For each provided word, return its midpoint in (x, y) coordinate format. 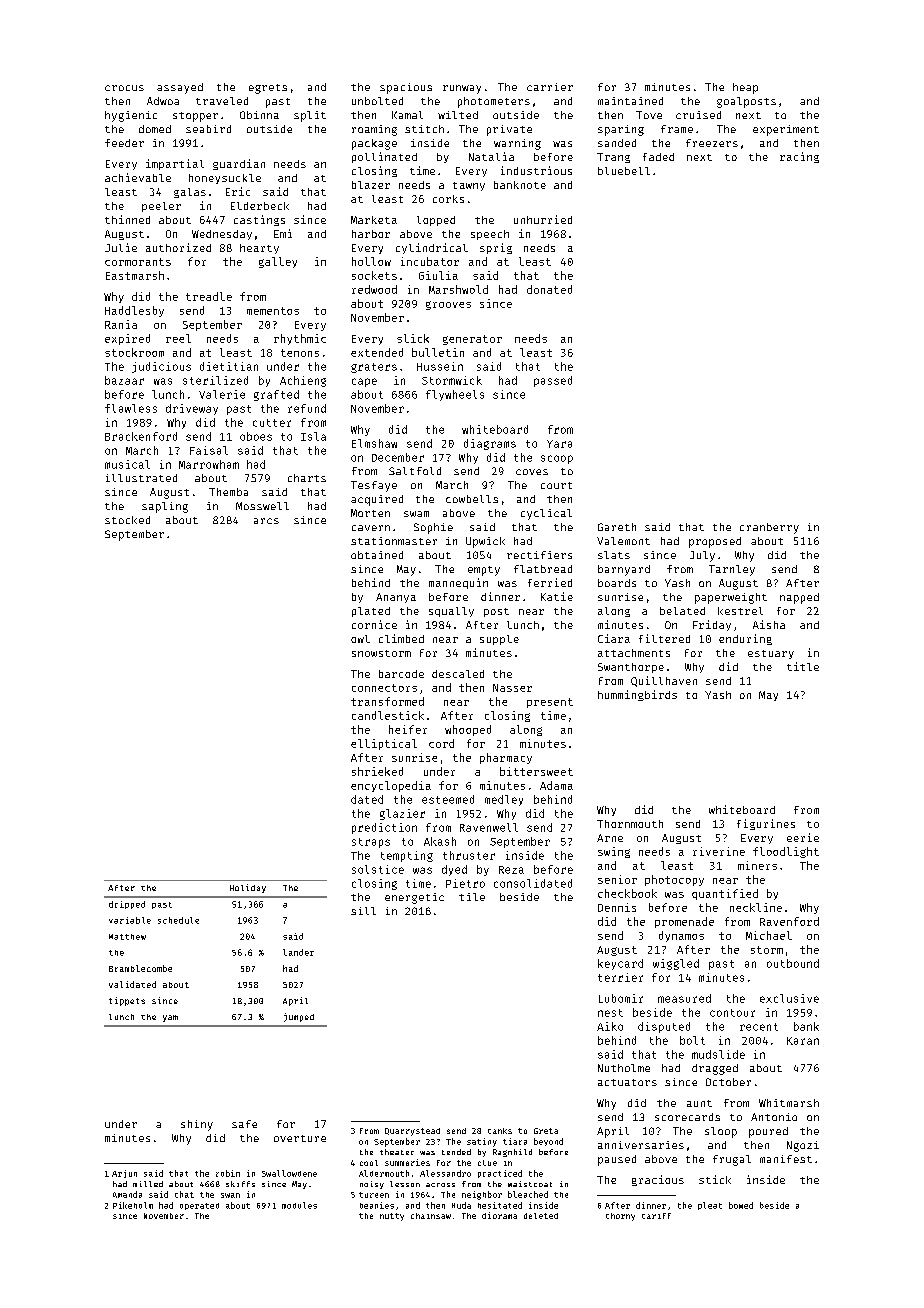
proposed (715, 542)
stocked (127, 520)
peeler (161, 207)
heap (745, 88)
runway (462, 89)
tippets (127, 1001)
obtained (377, 555)
